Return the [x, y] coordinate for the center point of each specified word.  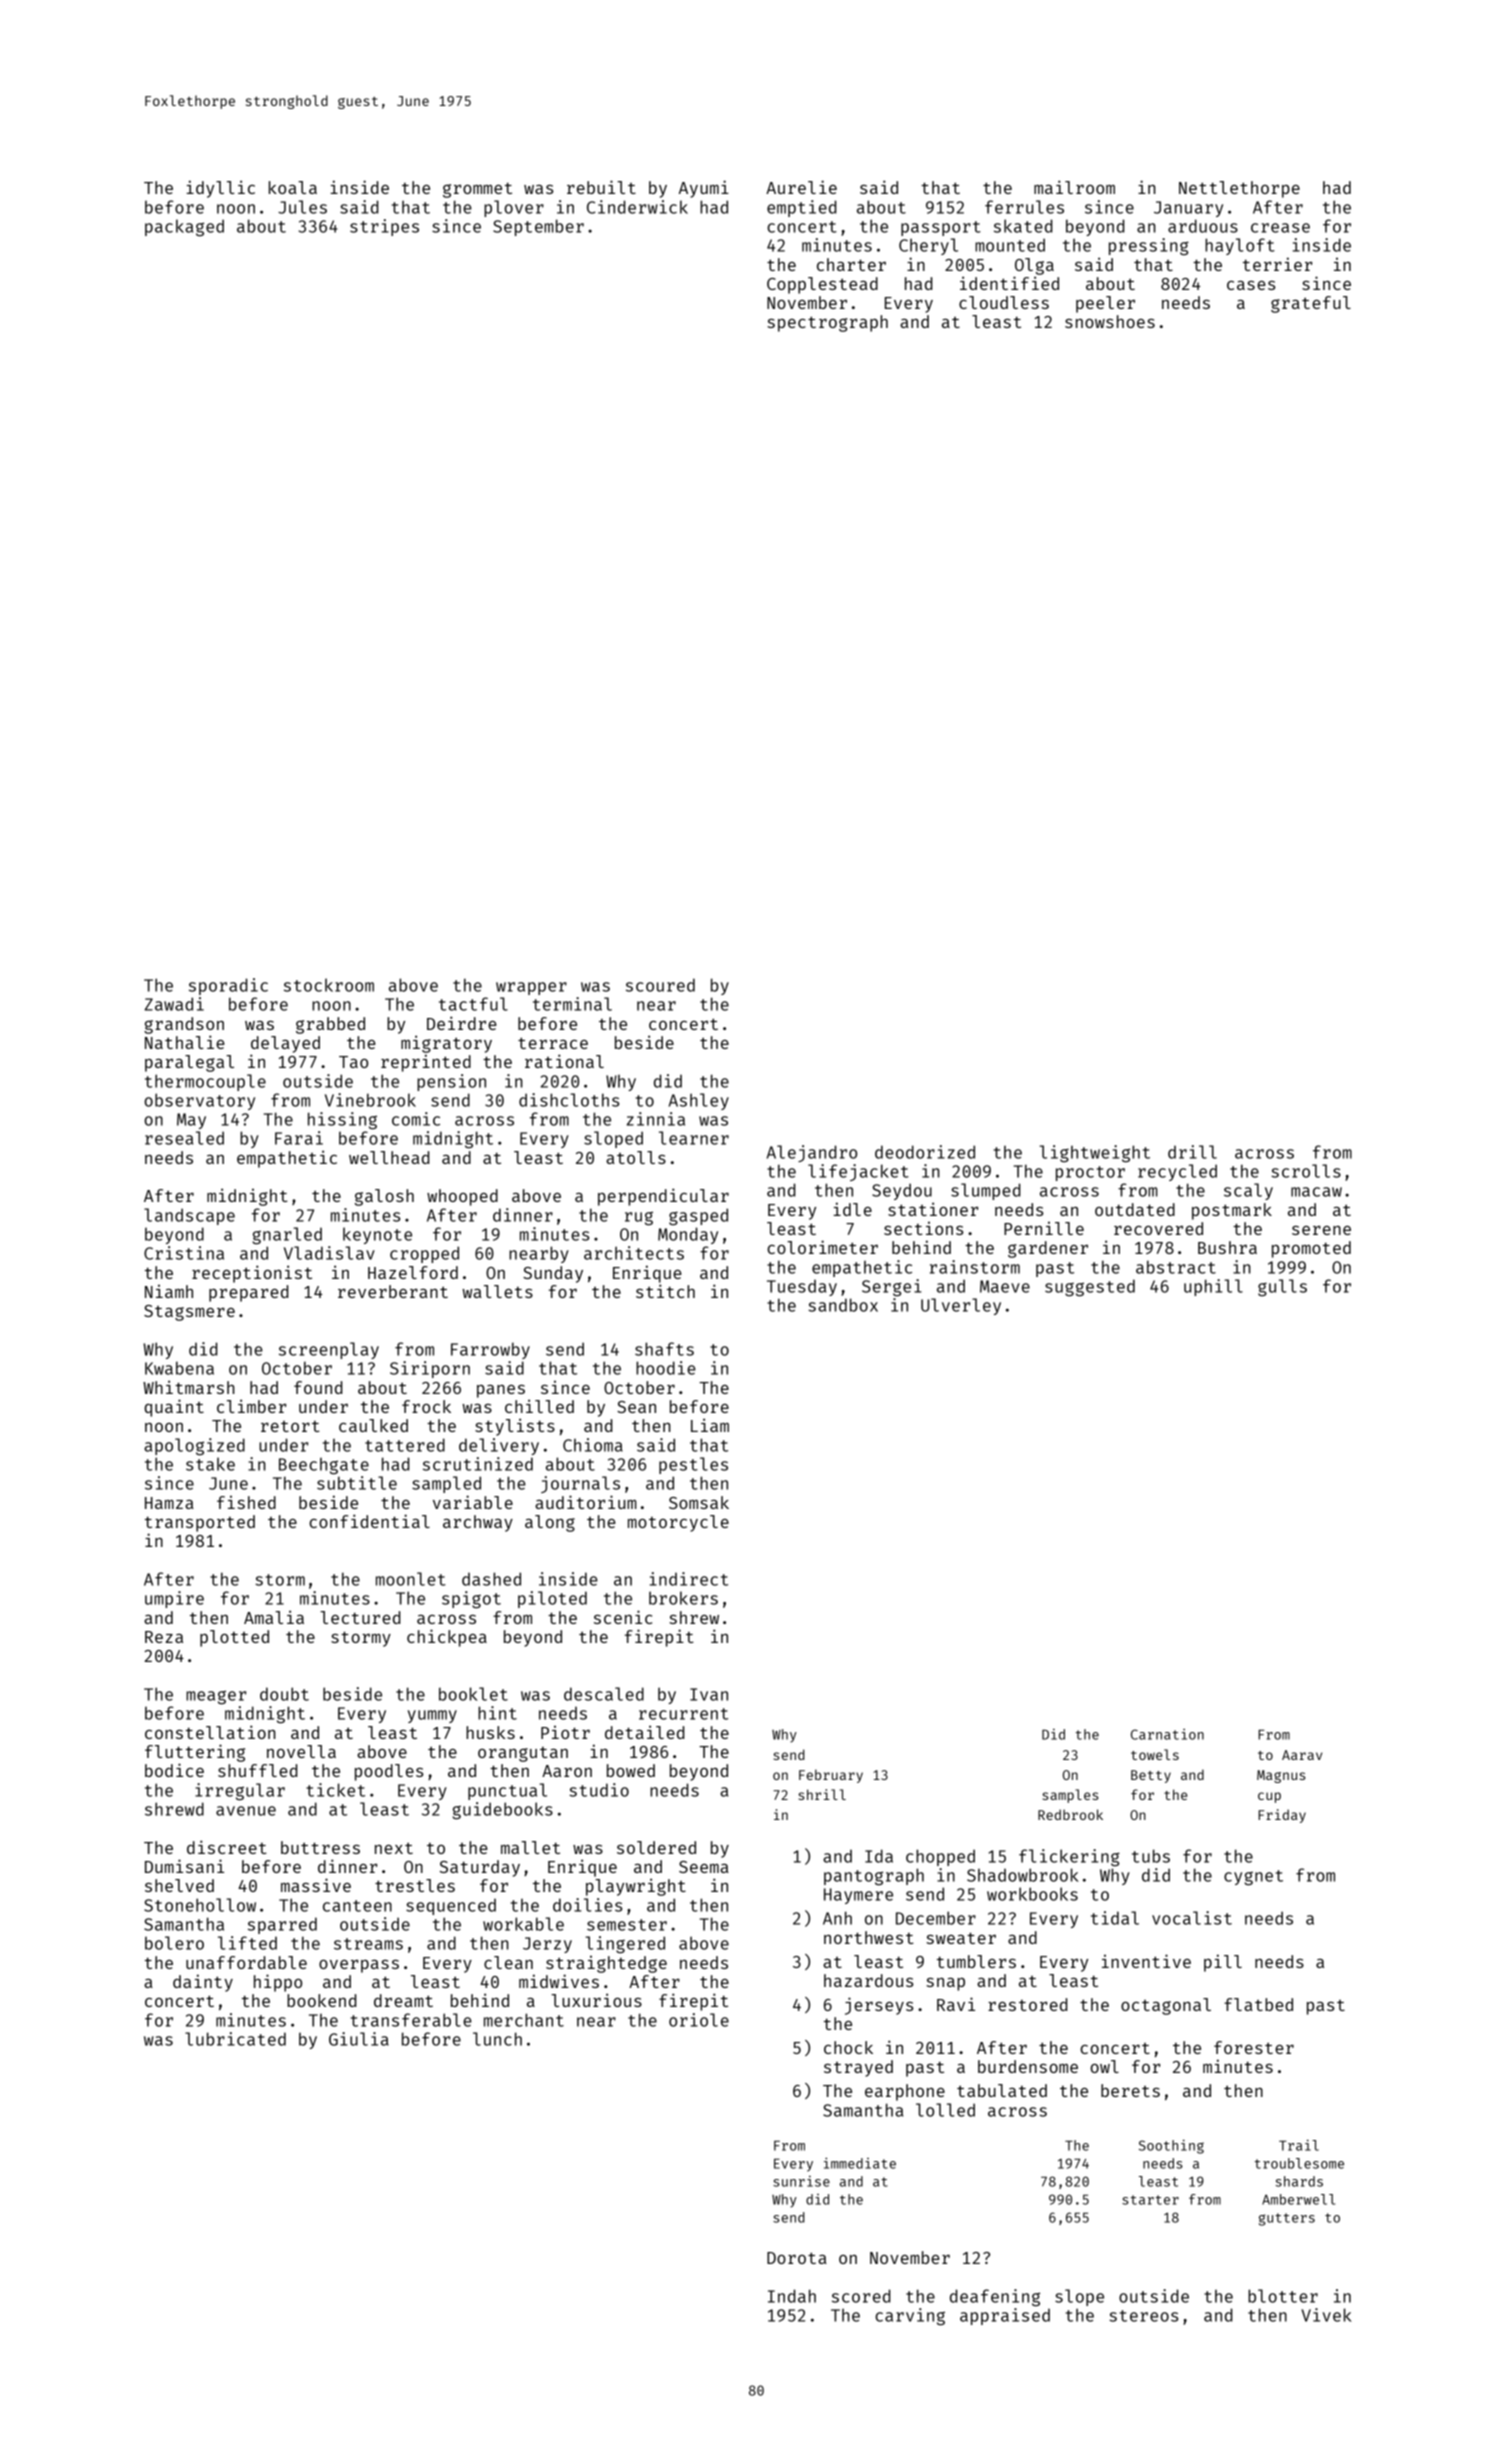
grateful [1311, 304]
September [538, 227]
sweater [961, 1938]
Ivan [709, 1694]
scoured [660, 985]
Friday [1282, 1816]
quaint [174, 1408]
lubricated [235, 2039]
